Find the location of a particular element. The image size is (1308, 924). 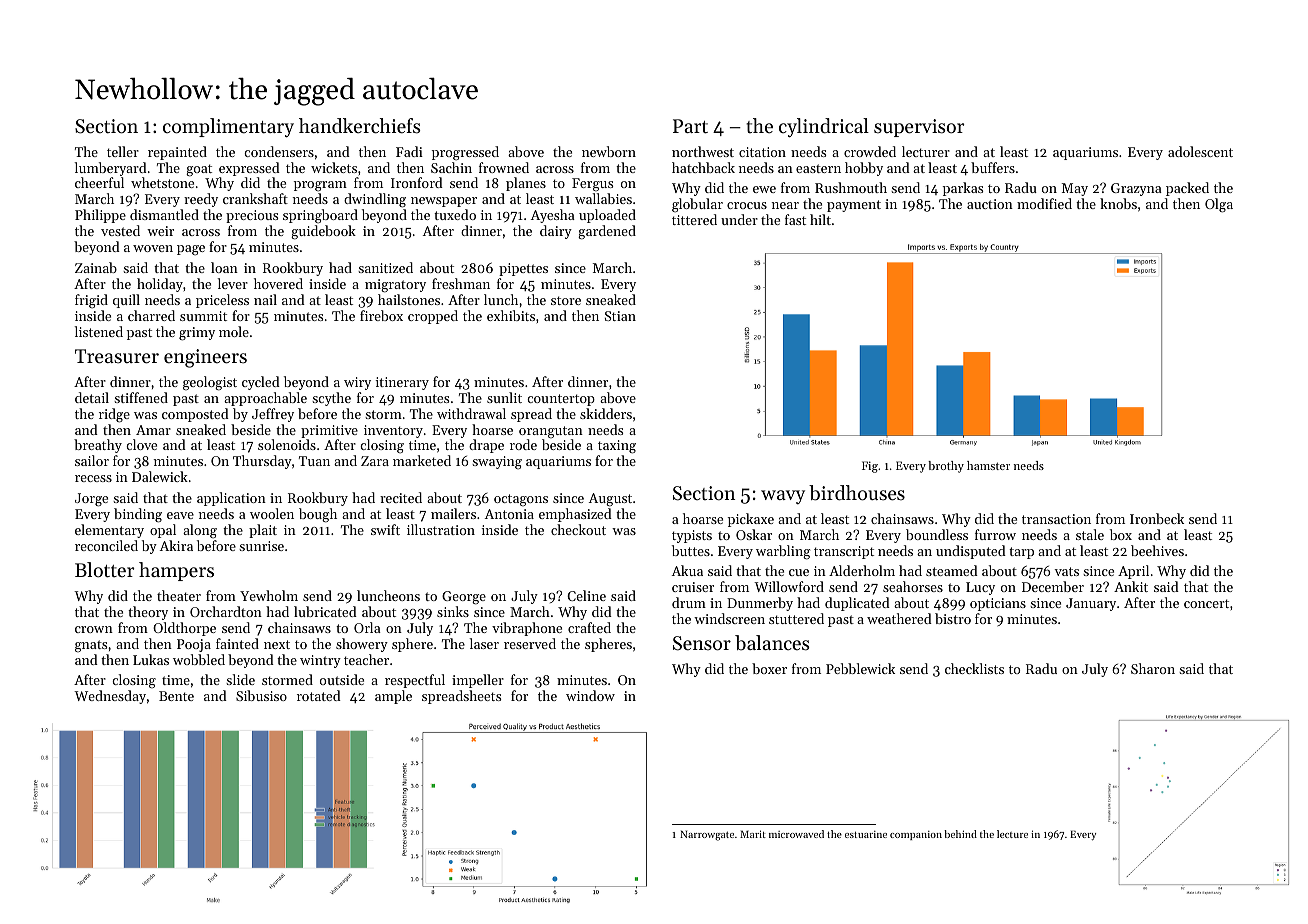

supervisor is located at coordinates (919, 128).
